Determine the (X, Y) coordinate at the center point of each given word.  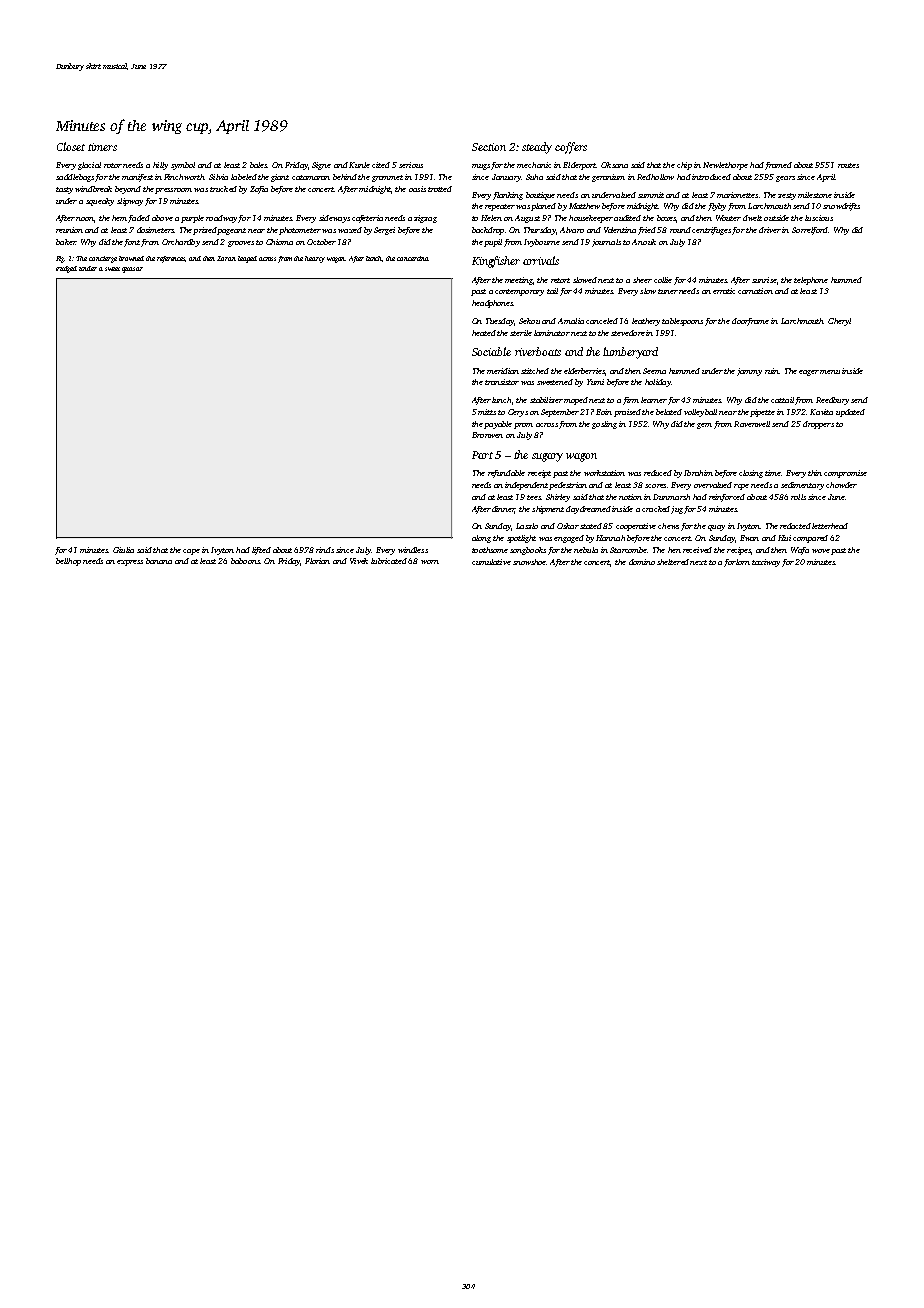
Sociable (491, 351)
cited (381, 165)
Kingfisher (496, 262)
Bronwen (487, 435)
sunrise (764, 280)
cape (191, 552)
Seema (654, 371)
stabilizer (546, 400)
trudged (66, 269)
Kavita (821, 412)
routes (848, 165)
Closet (71, 146)
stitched (535, 371)
